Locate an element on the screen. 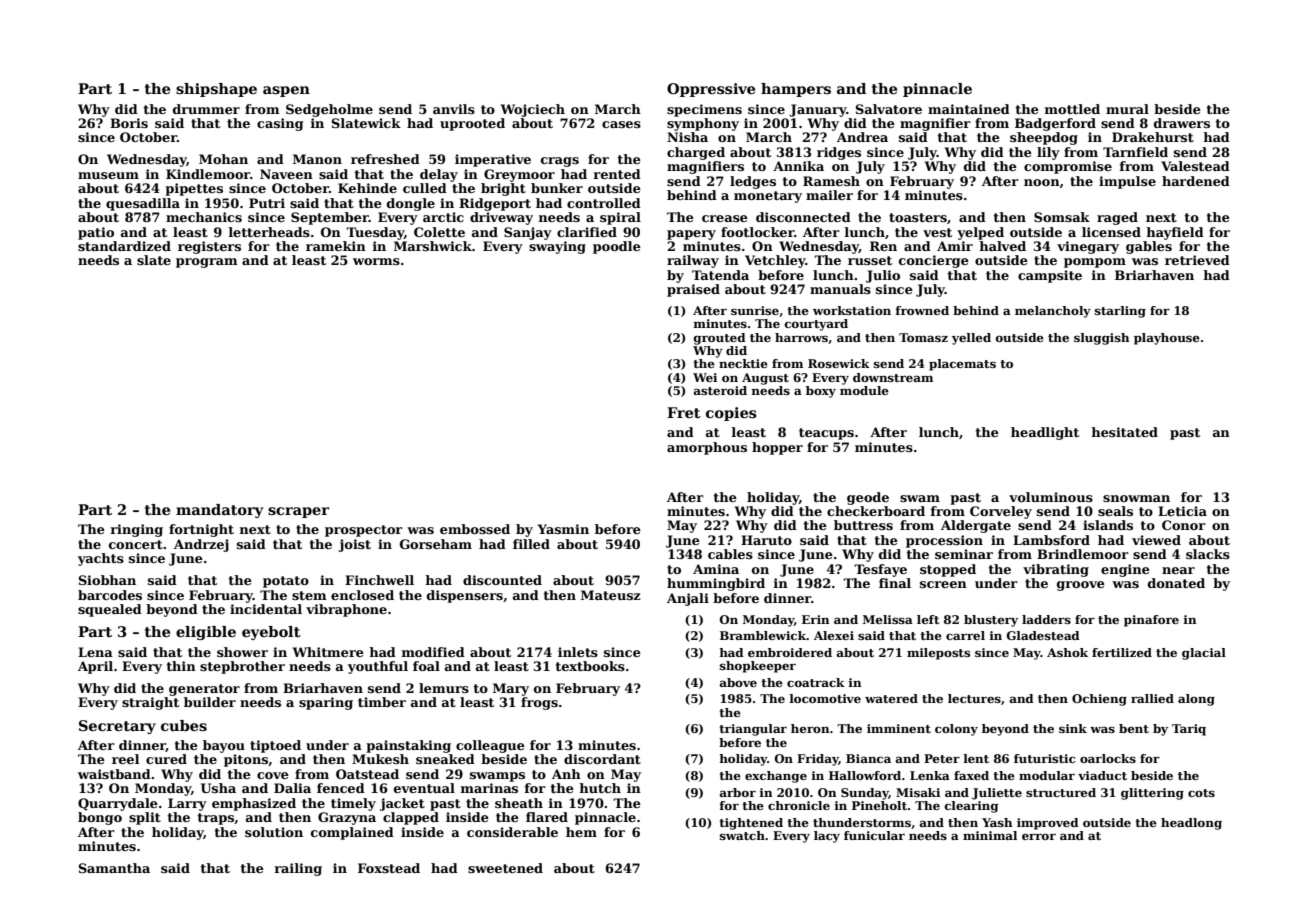 Image resolution: width=1308 pixels, height=924 pixels. Corveley is located at coordinates (1001, 512).
